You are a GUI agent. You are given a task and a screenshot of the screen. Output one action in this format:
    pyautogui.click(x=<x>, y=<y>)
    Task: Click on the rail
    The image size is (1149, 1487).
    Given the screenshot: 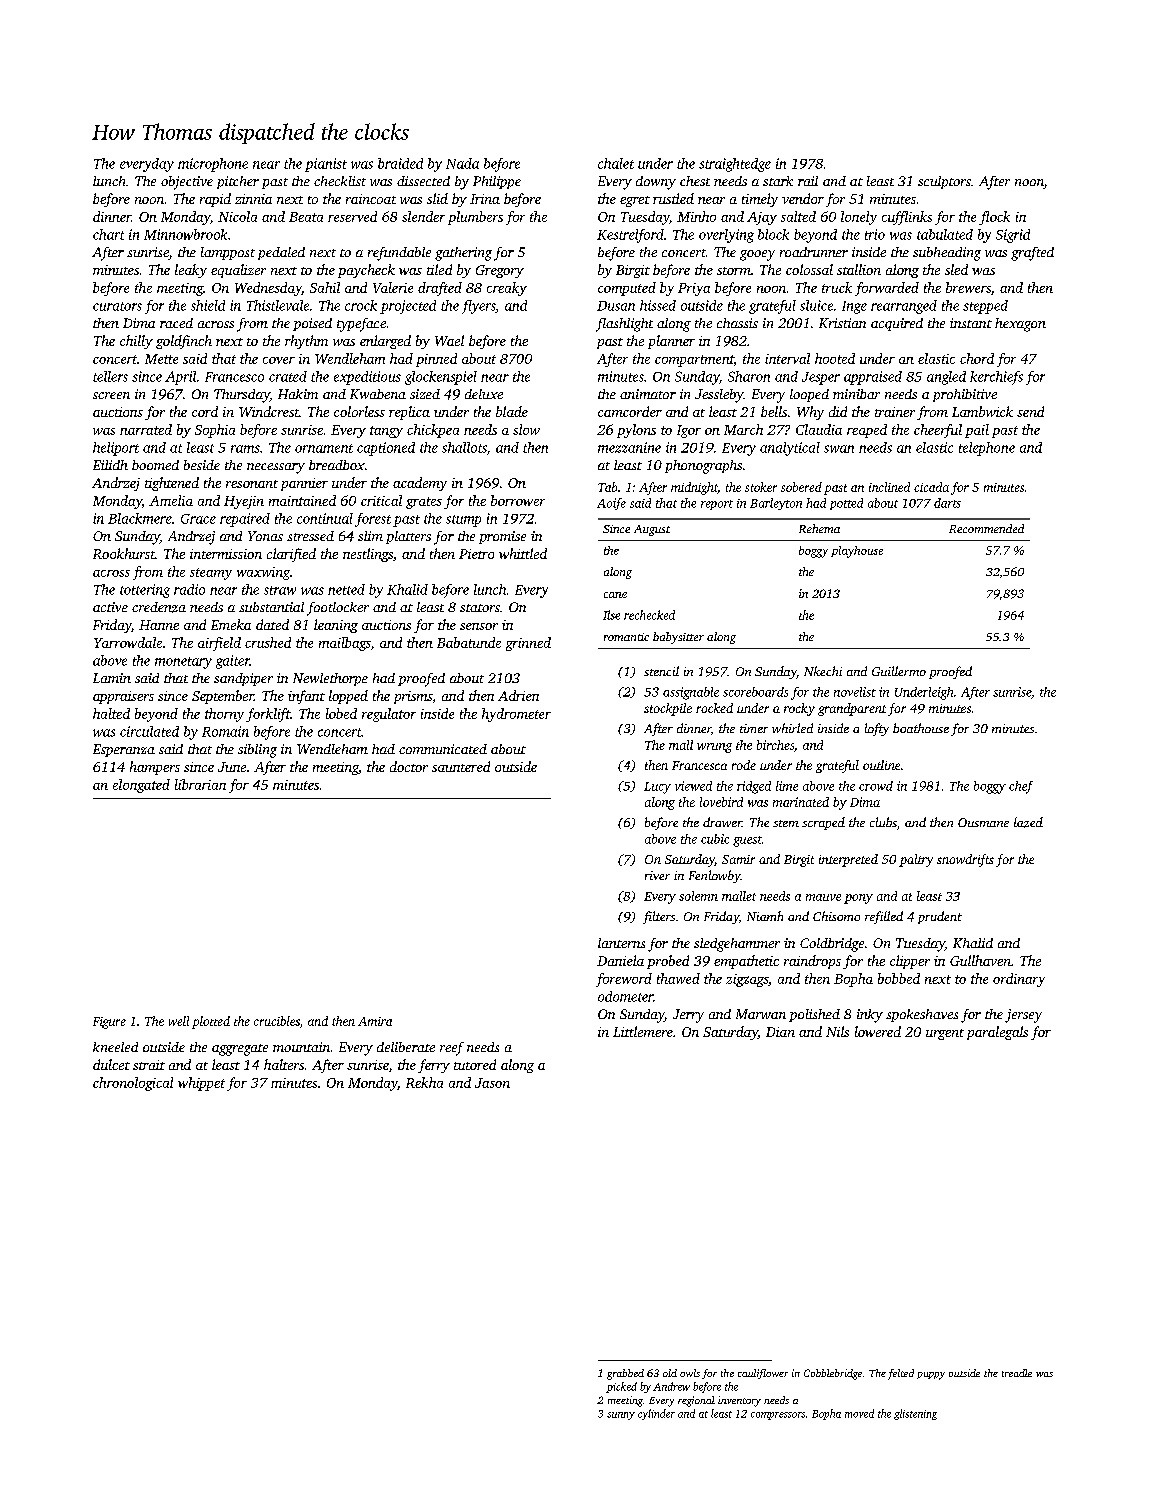 What is the action you would take?
    pyautogui.click(x=808, y=181)
